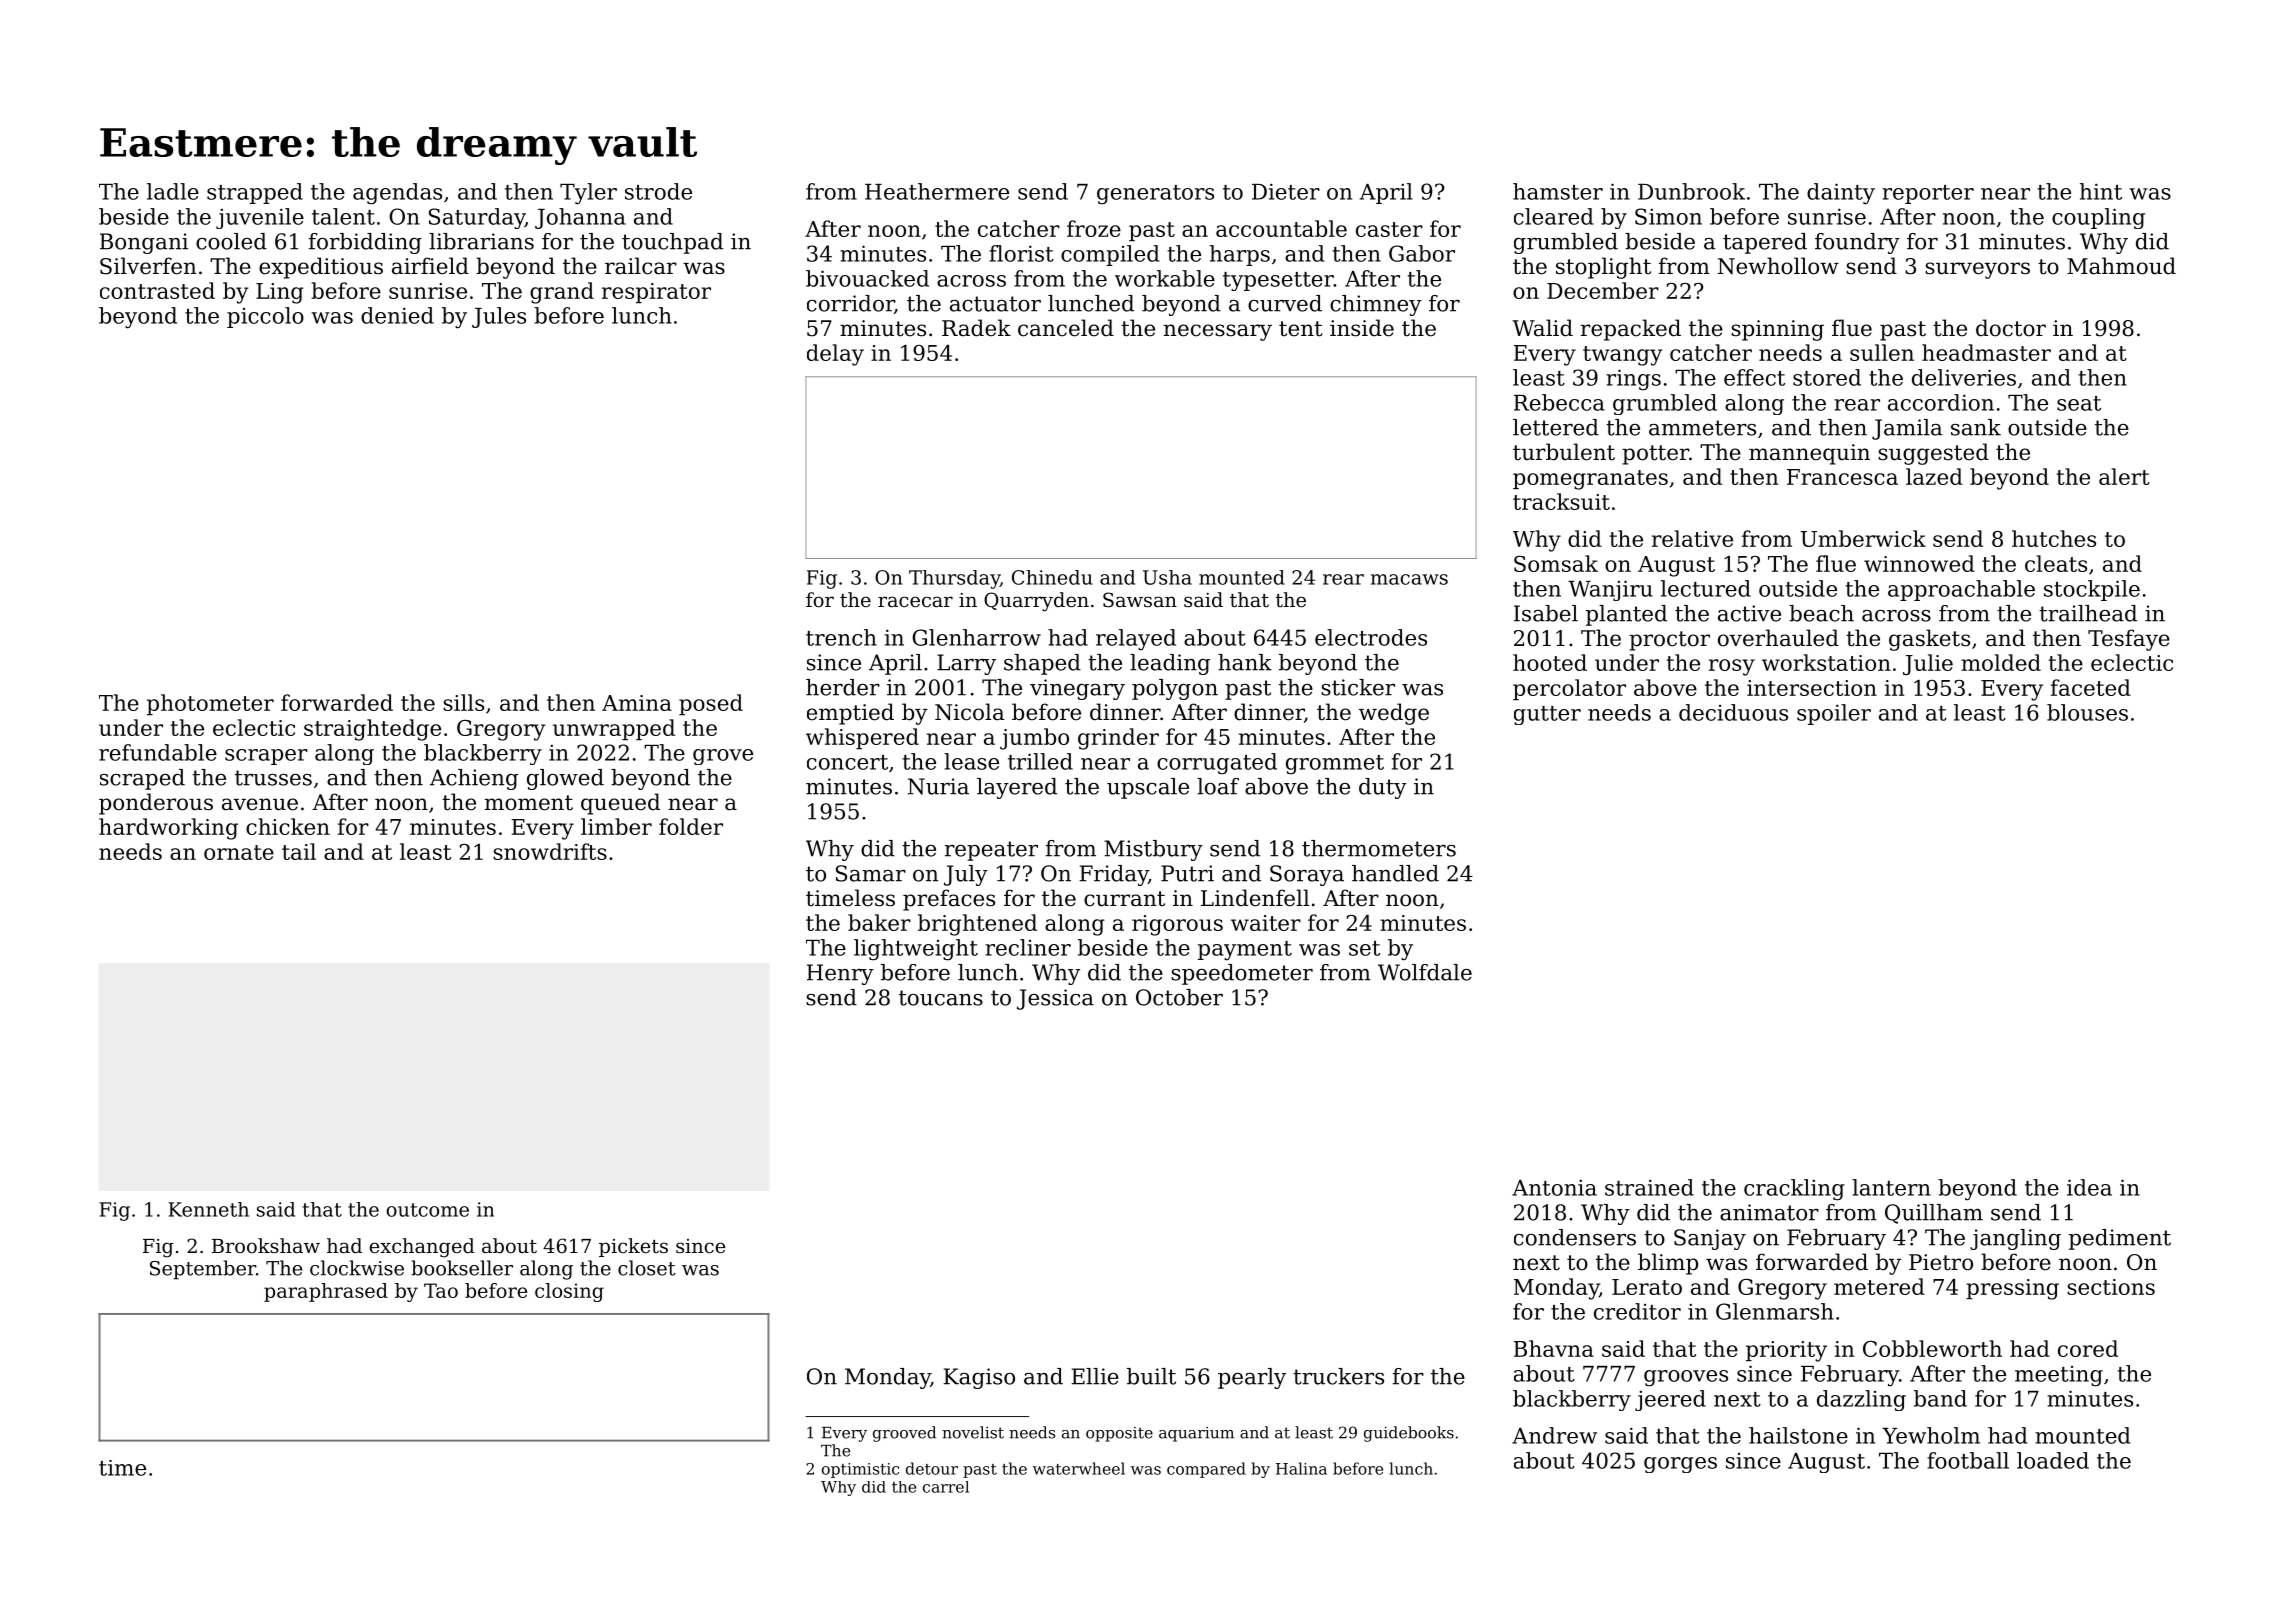 This image has height=1614, width=2282. Describe the element at coordinates (1968, 1460) in the image. I see `football` at that location.
